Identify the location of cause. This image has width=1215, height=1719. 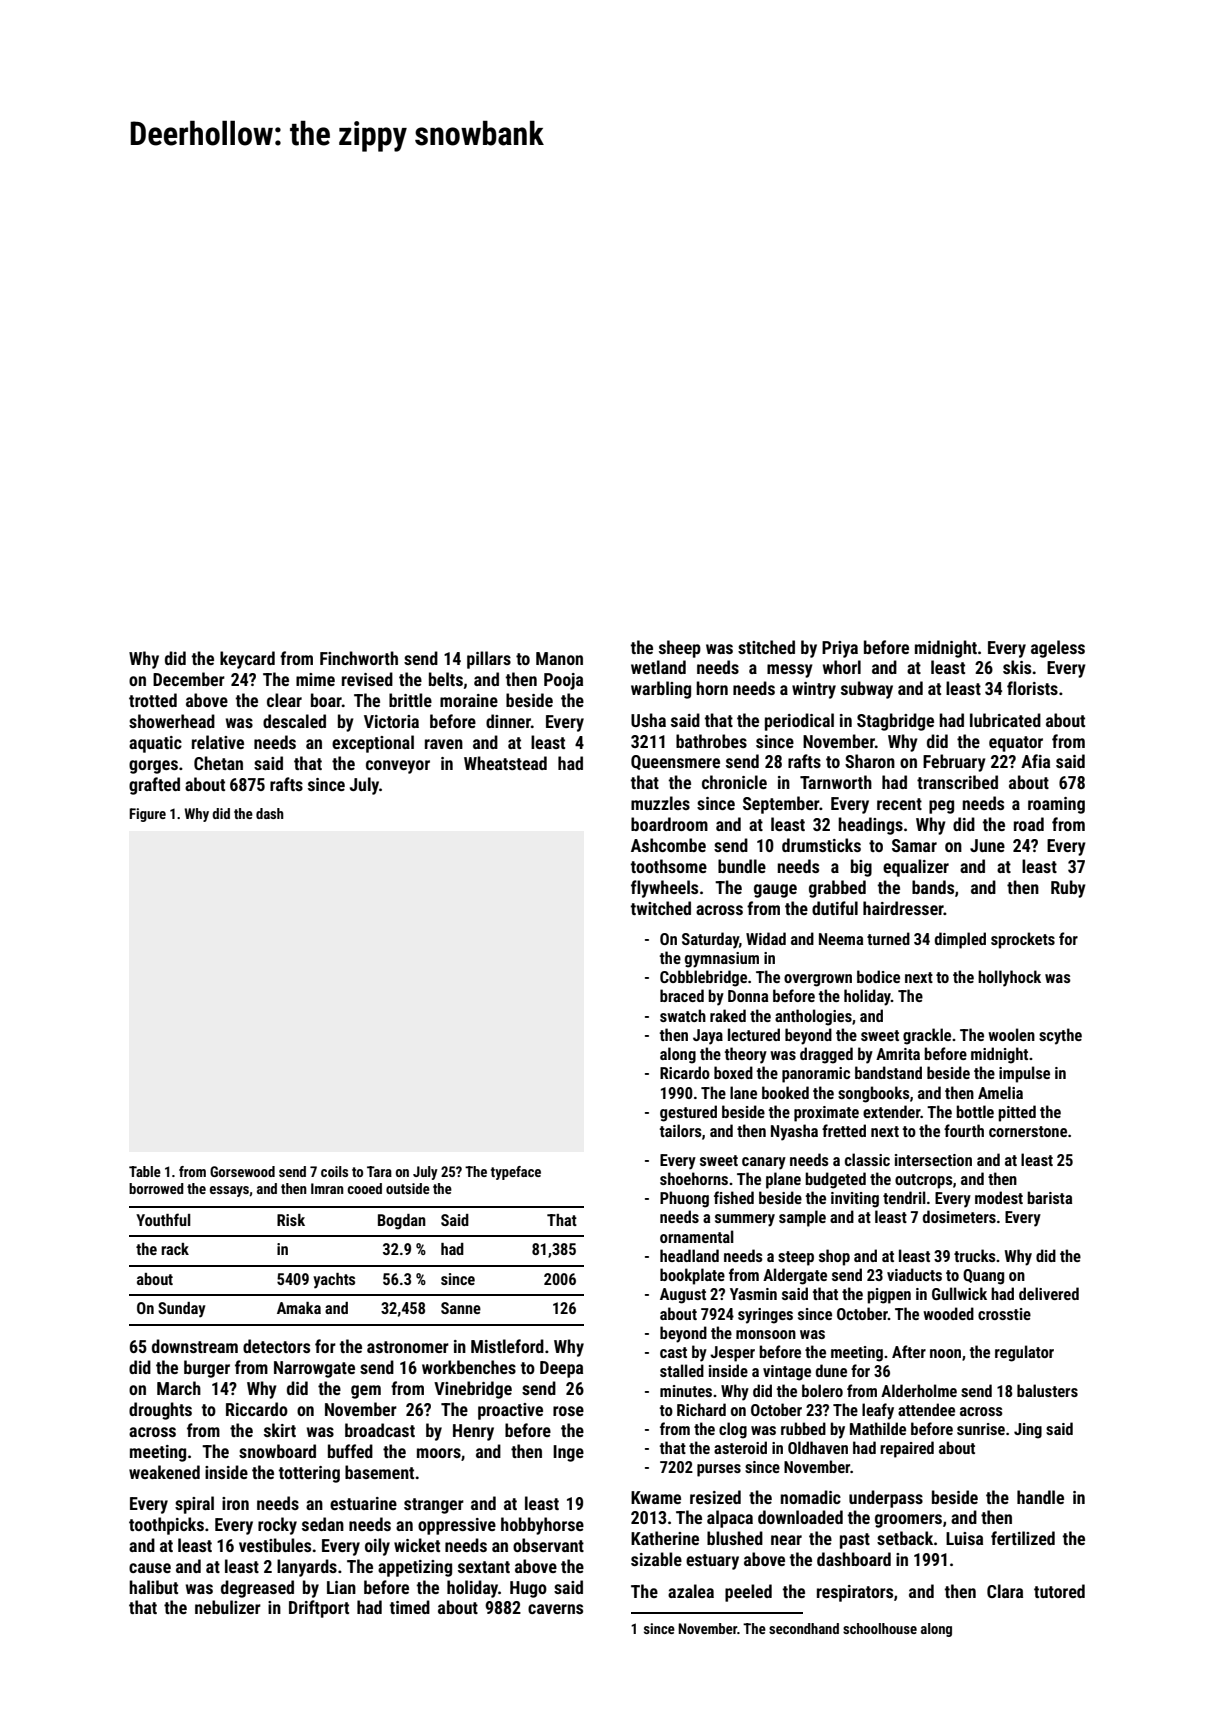
(150, 1568).
